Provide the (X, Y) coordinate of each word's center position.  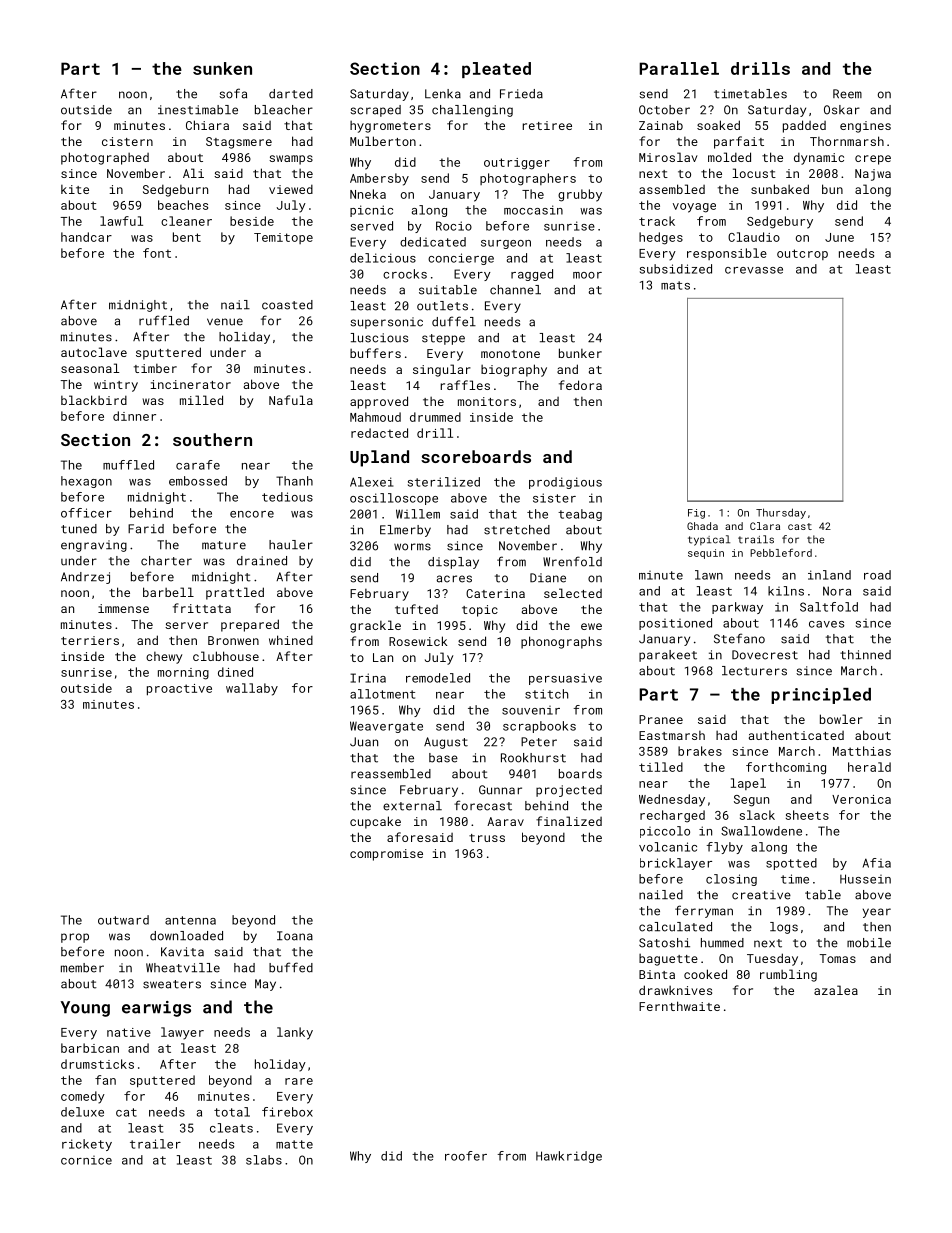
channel (515, 290)
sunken (222, 68)
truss (487, 838)
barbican (90, 1048)
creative (761, 895)
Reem (847, 94)
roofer (466, 1156)
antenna (190, 920)
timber (155, 368)
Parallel (679, 68)
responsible (727, 254)
